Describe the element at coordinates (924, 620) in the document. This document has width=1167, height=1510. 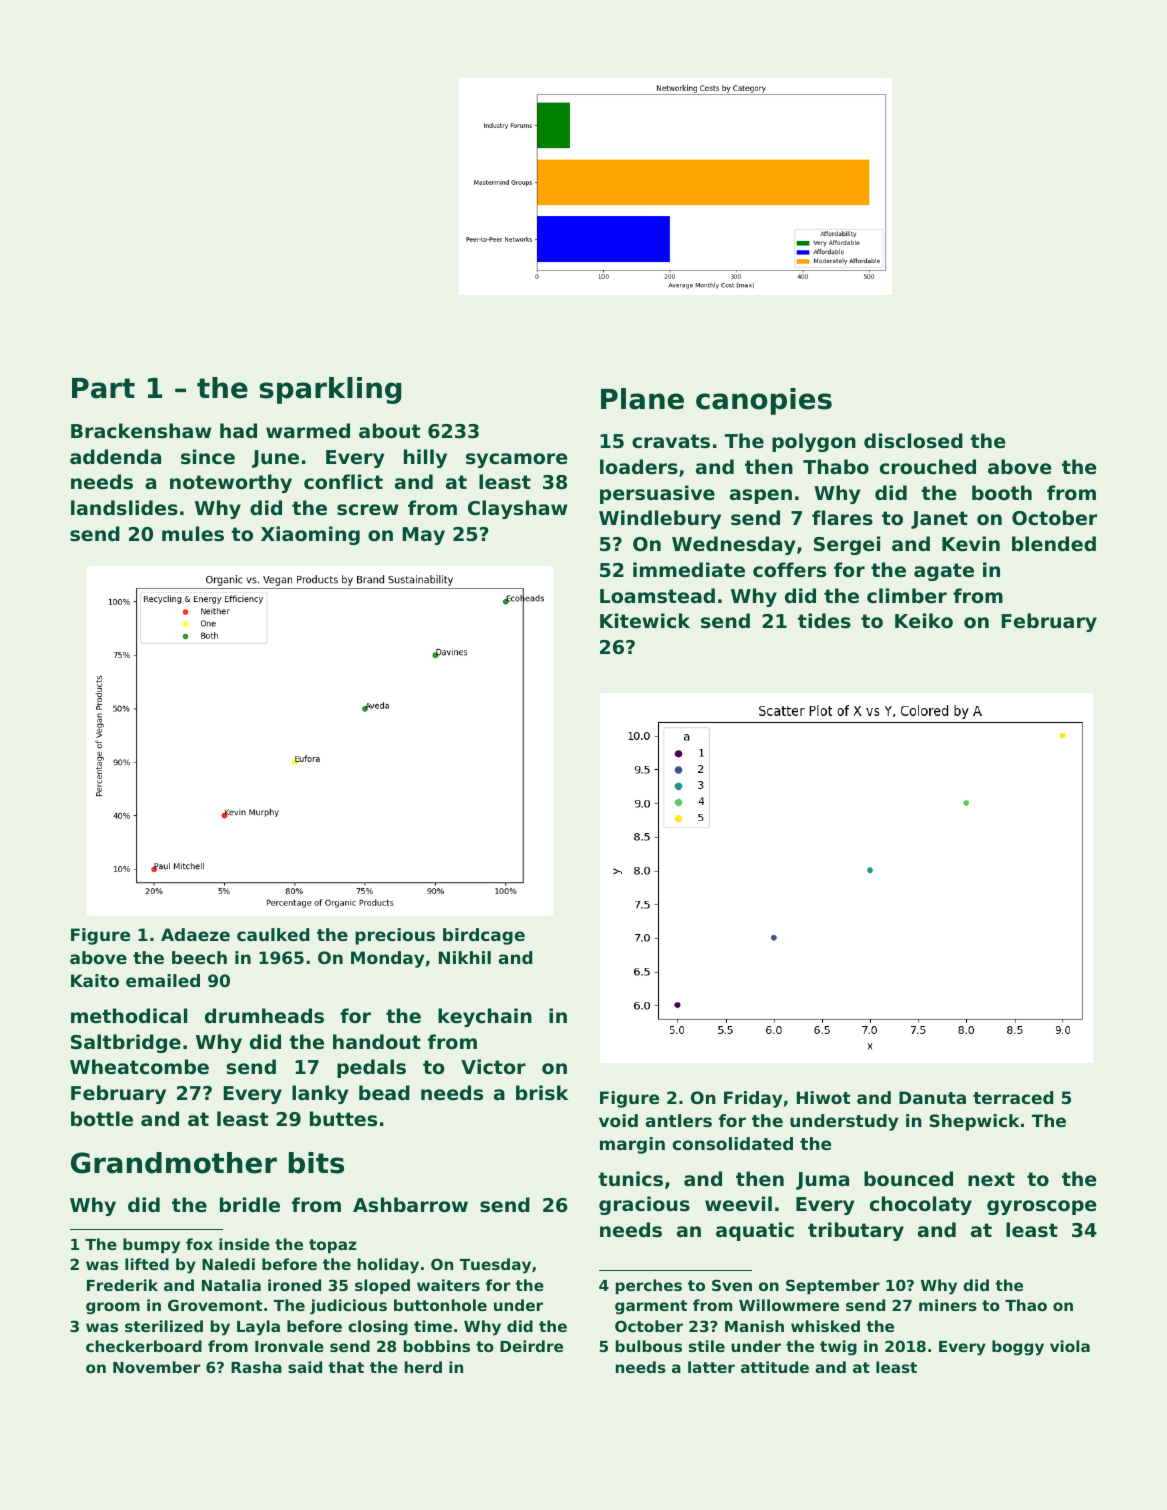
I see `Keiko` at that location.
